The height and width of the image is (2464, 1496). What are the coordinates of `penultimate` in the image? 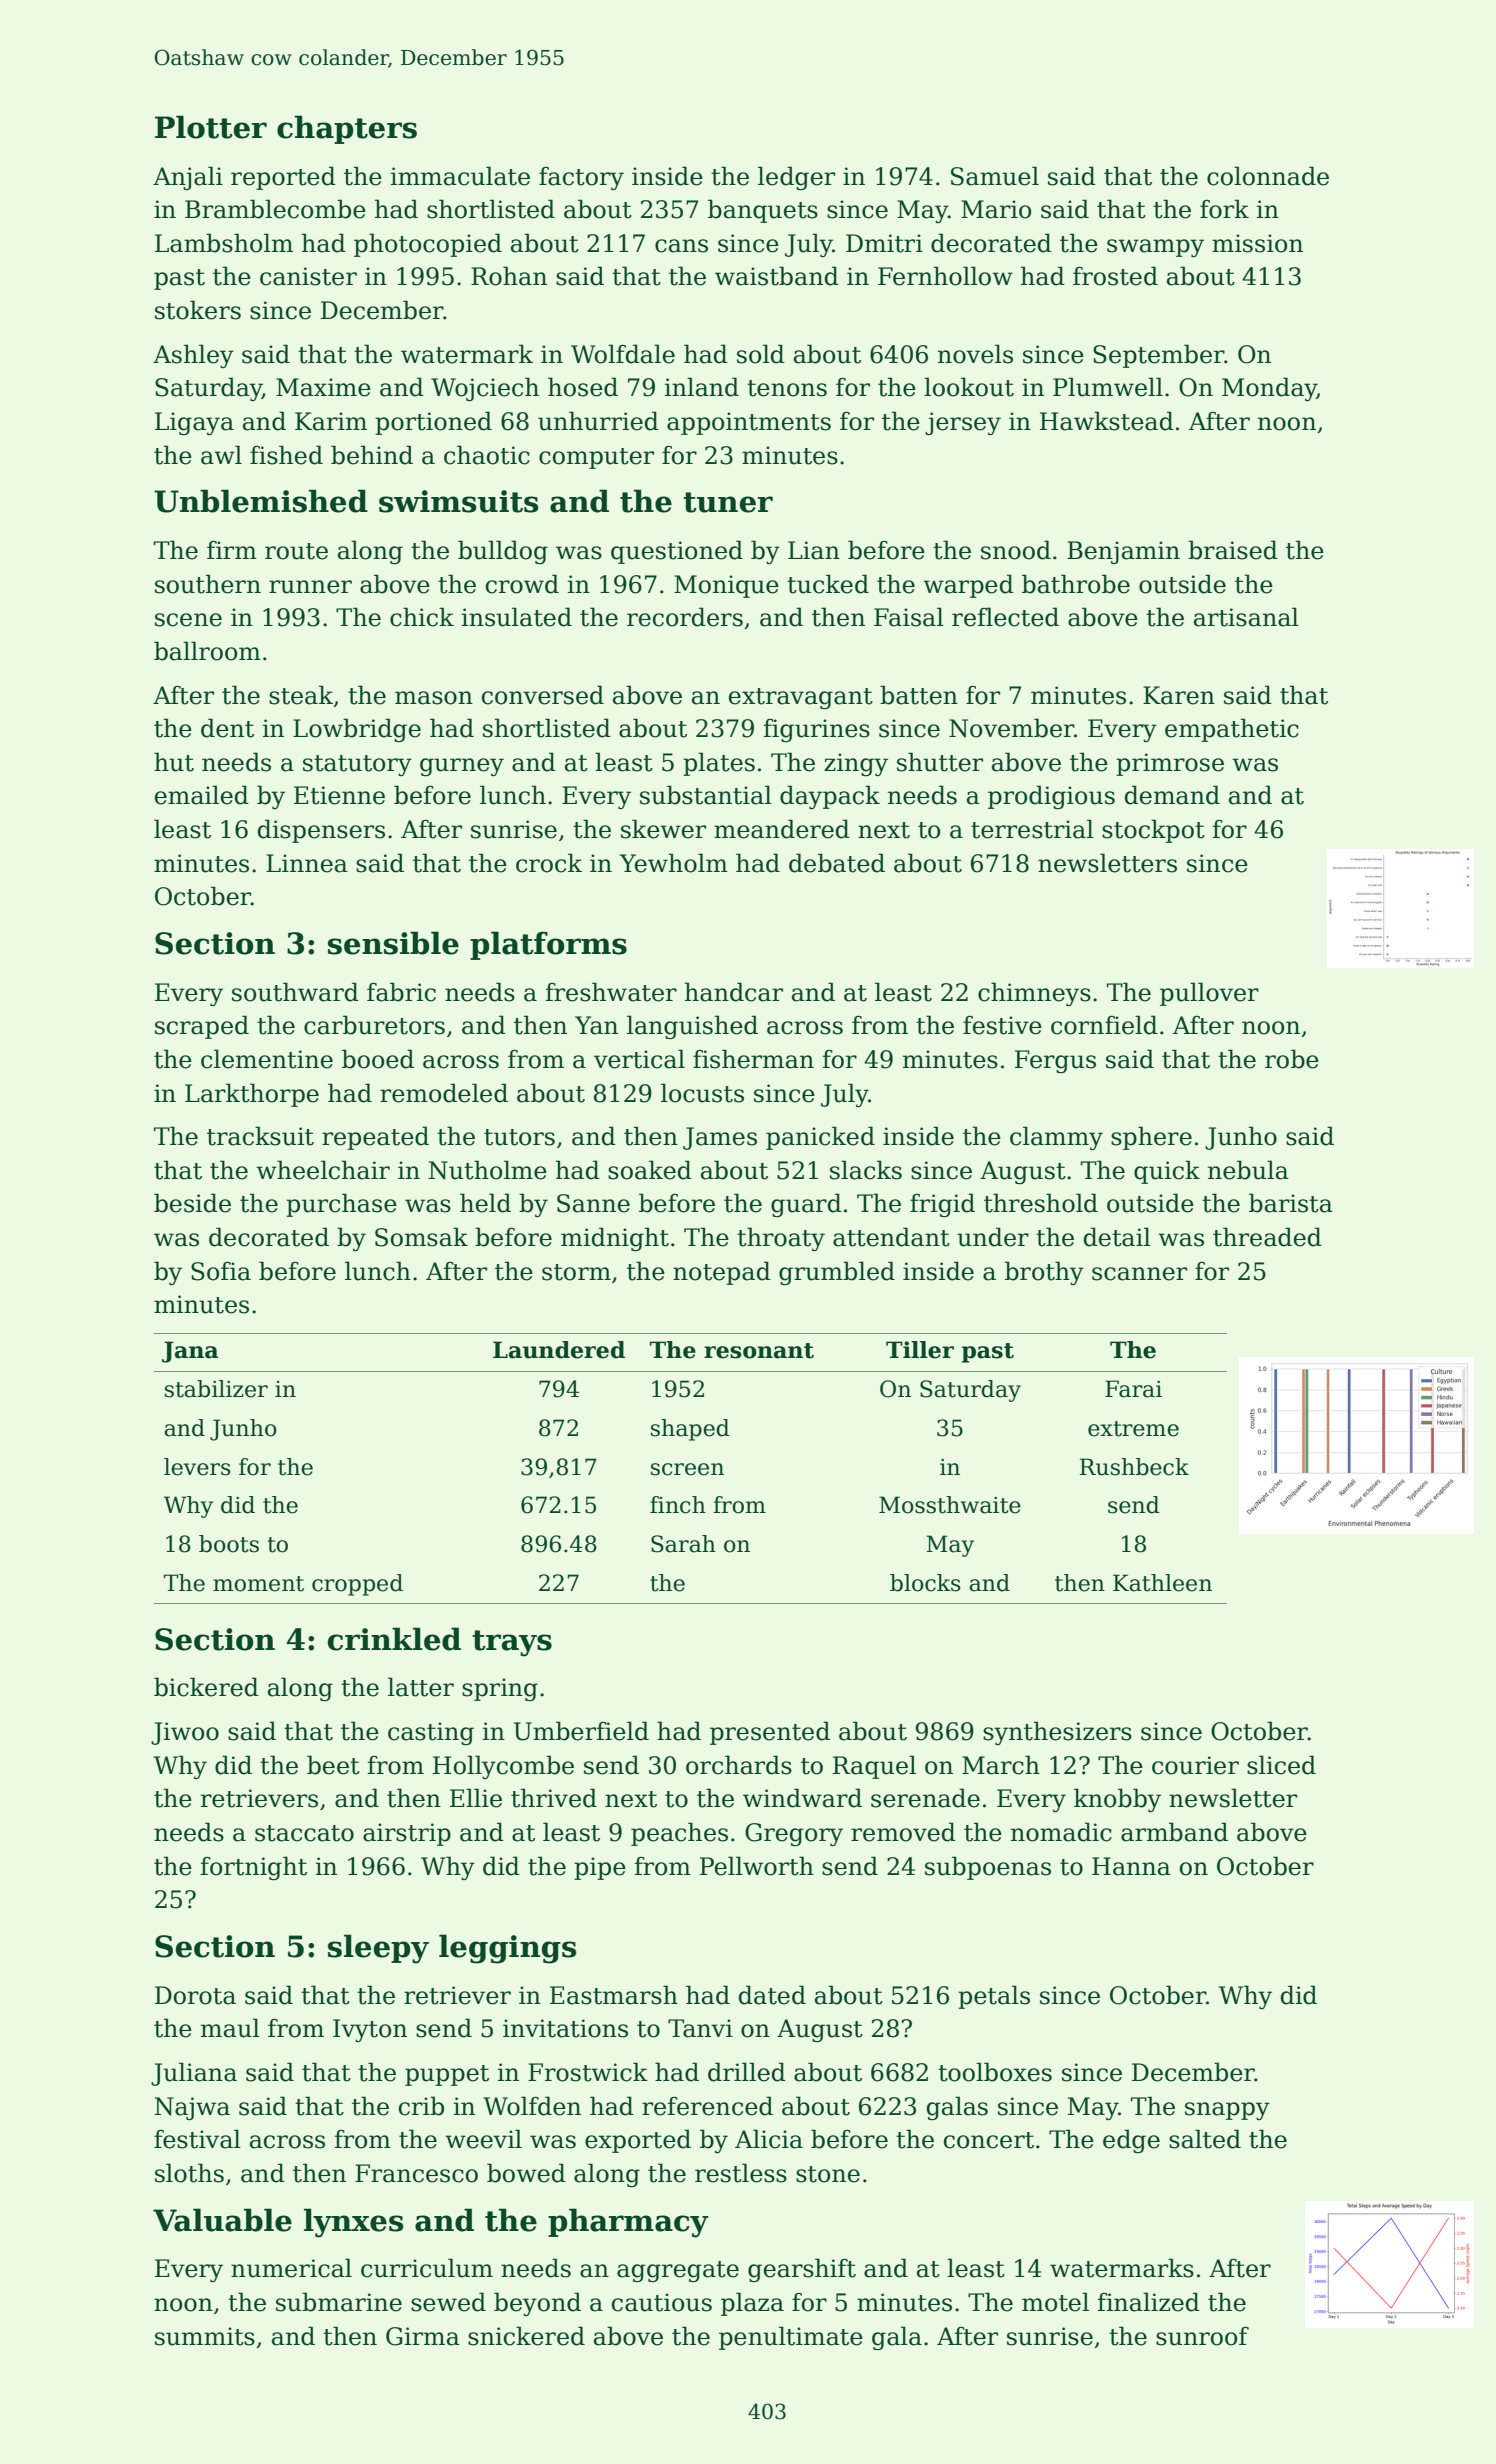 It's located at (791, 2338).
